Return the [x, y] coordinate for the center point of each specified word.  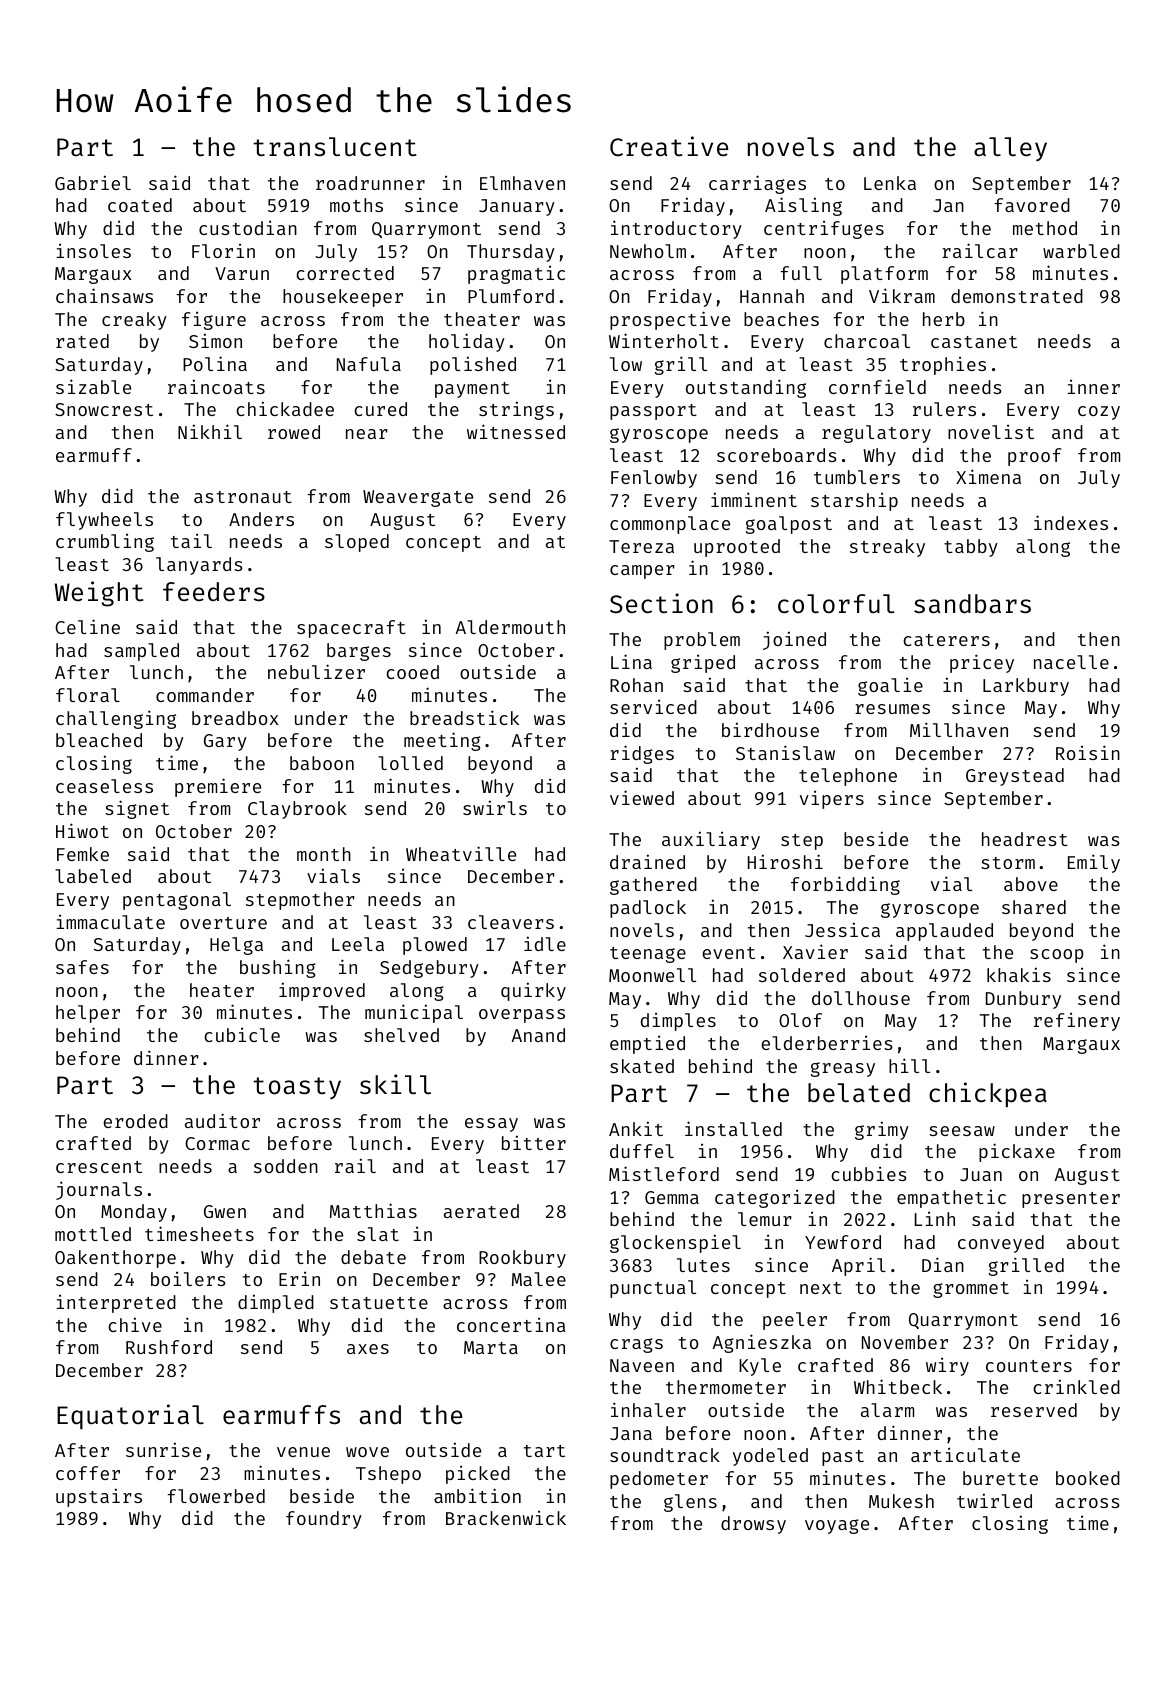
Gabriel [93, 182]
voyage [837, 1526]
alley [1010, 149]
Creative [669, 146]
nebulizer [316, 671]
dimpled [276, 1303]
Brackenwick [506, 1518]
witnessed [516, 431]
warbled [1081, 251]
